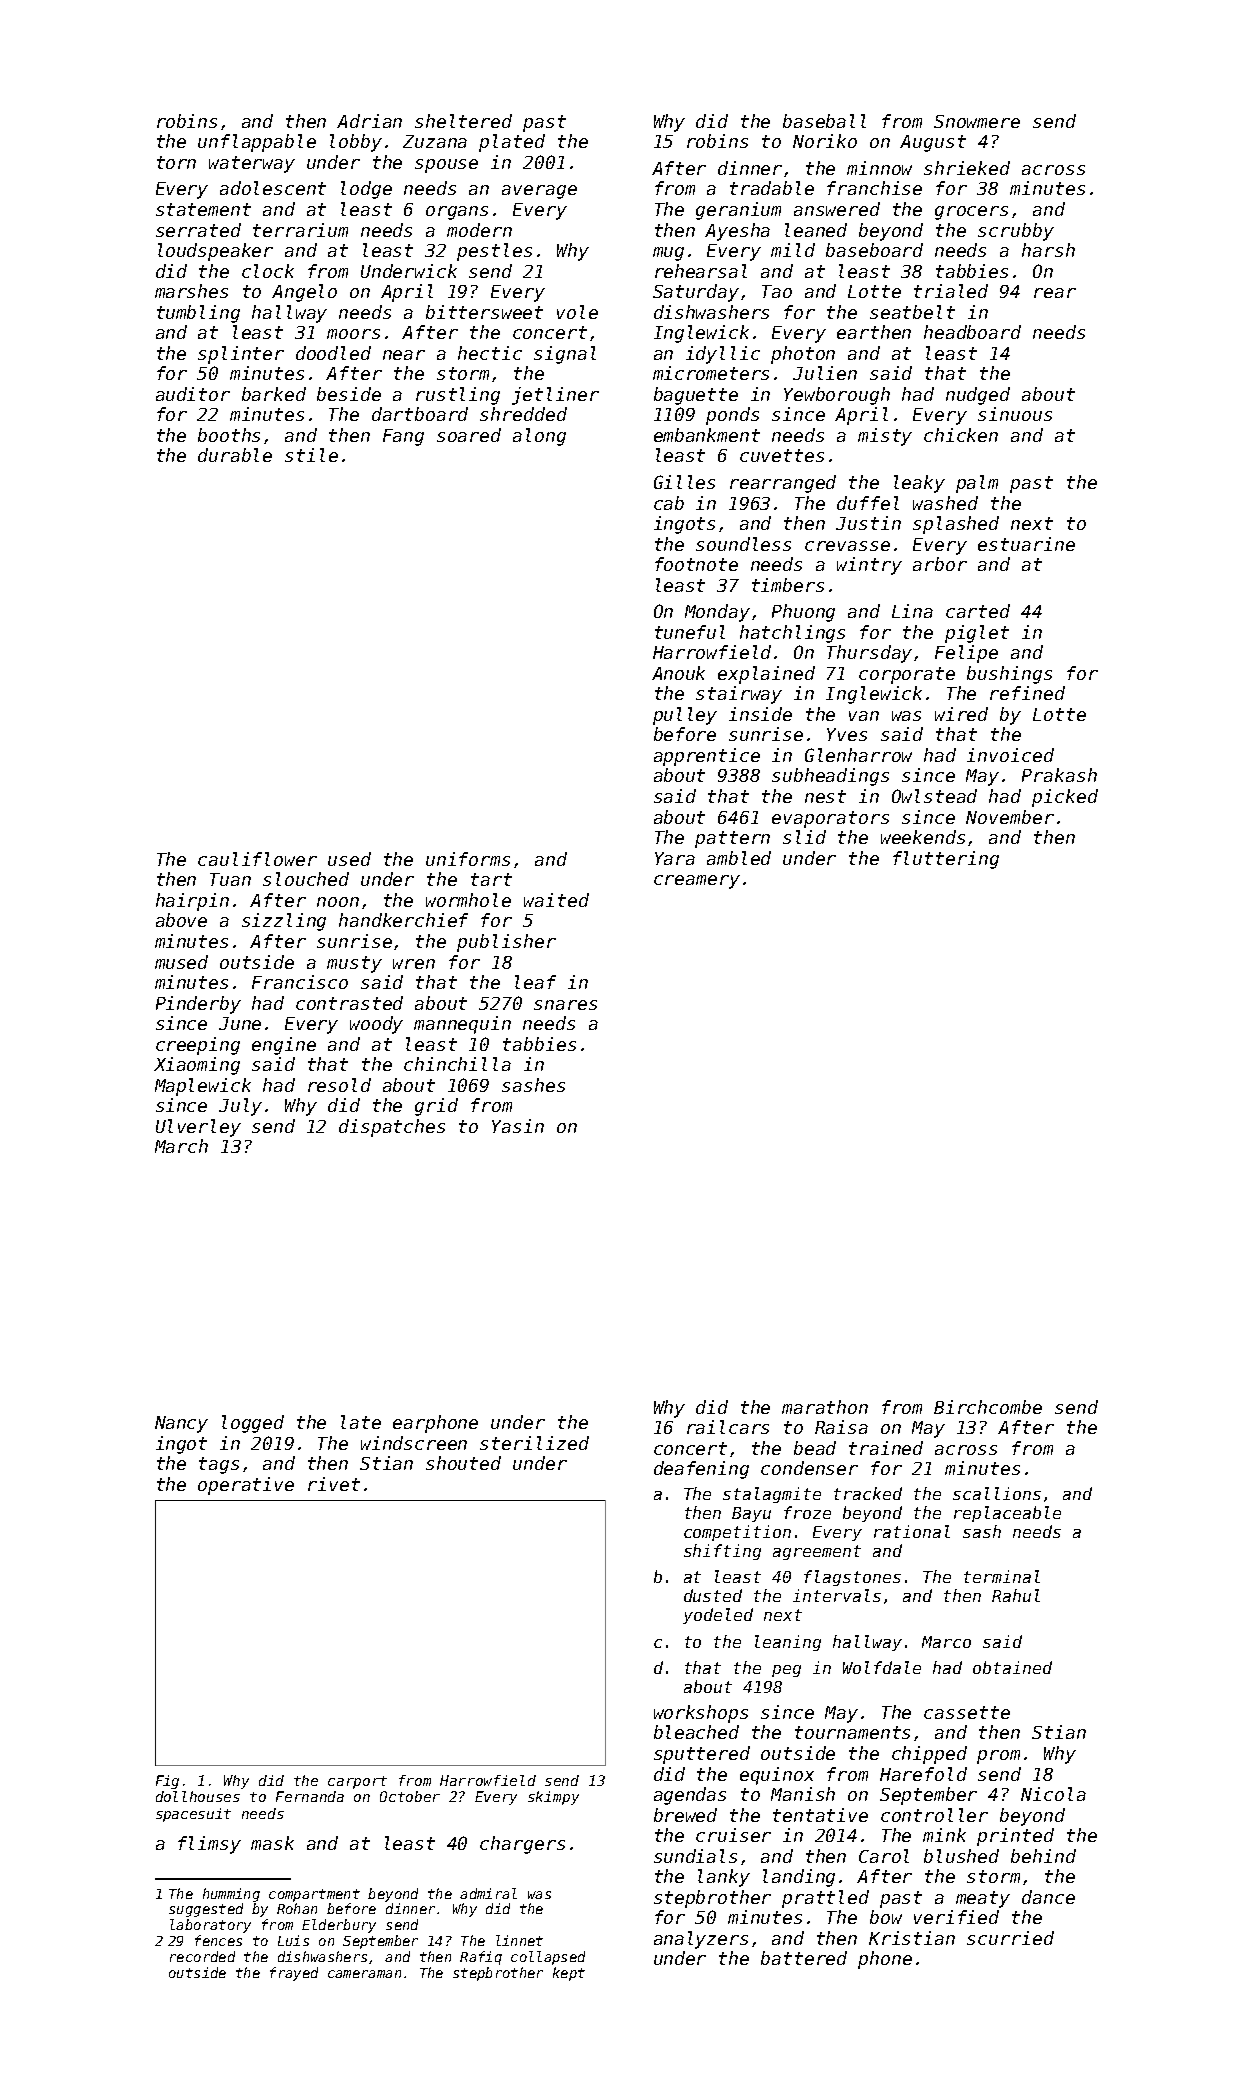  What do you see at coordinates (357, 1782) in the screenshot?
I see `carport` at bounding box center [357, 1782].
